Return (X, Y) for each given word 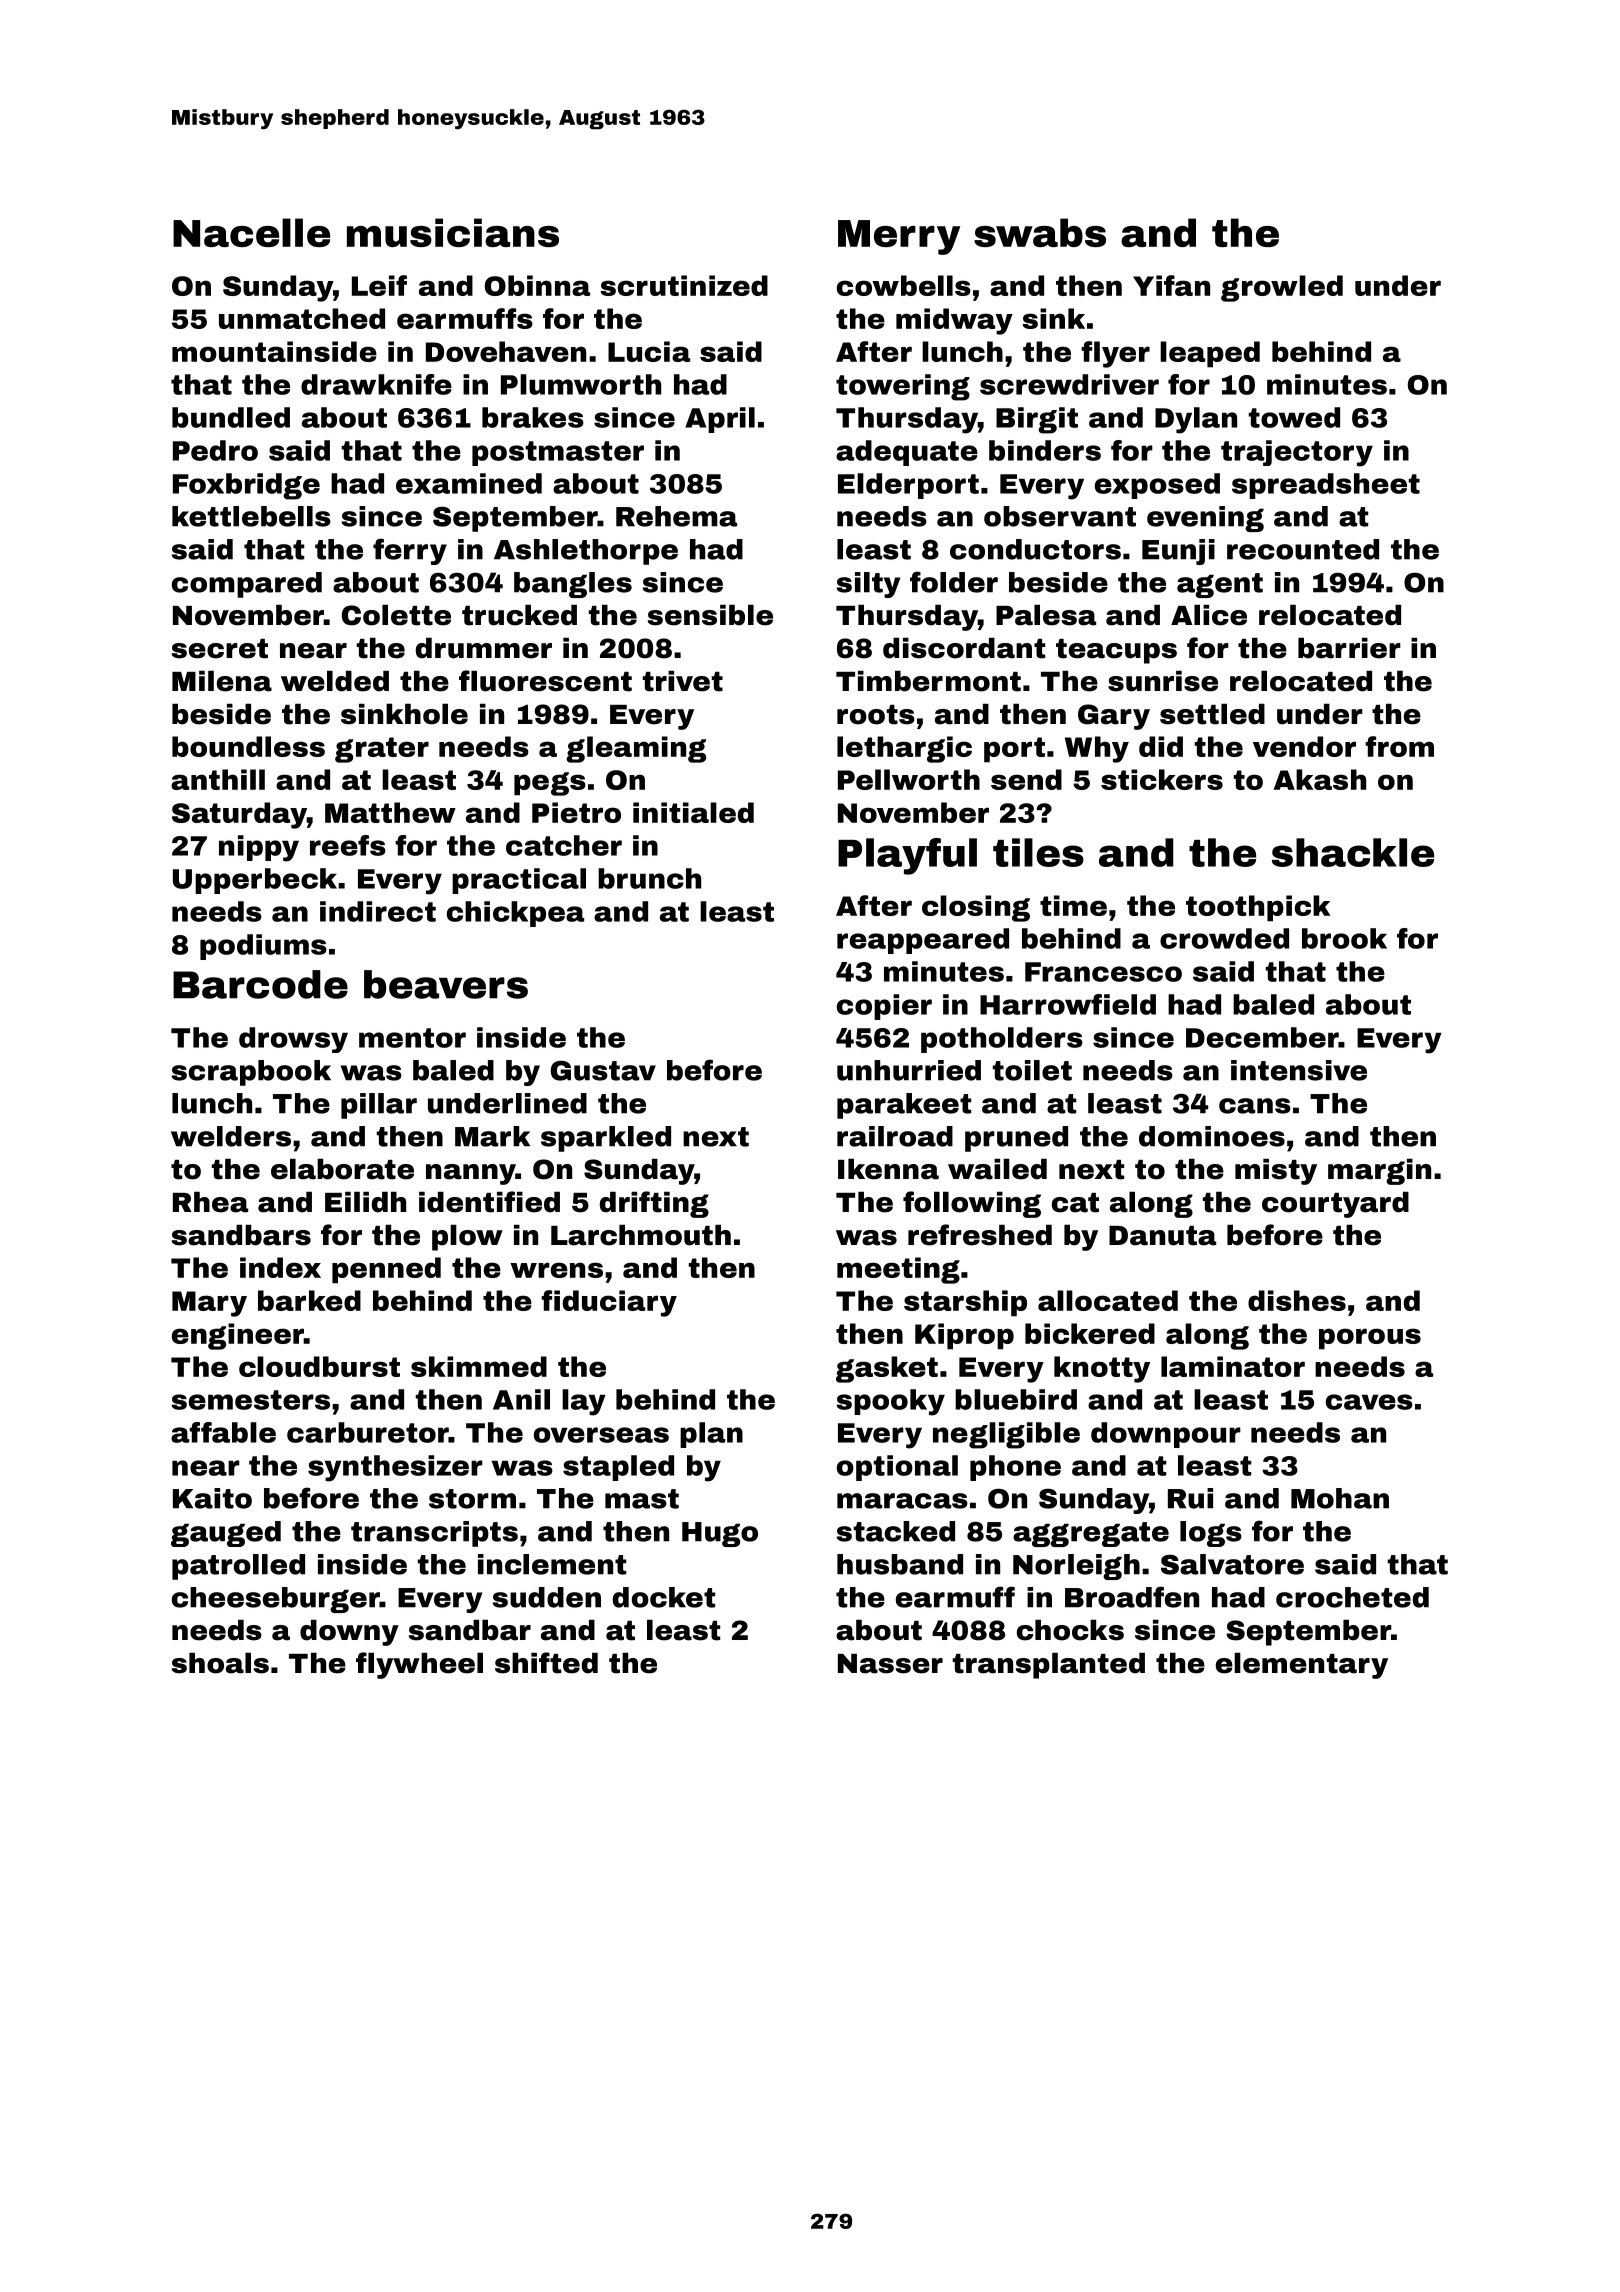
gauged (226, 1534)
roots (876, 715)
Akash (1319, 779)
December (1262, 1037)
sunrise (1163, 681)
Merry (899, 237)
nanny (471, 1174)
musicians (453, 232)
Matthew (390, 812)
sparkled (606, 1139)
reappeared (923, 941)
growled (1282, 288)
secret (220, 649)
